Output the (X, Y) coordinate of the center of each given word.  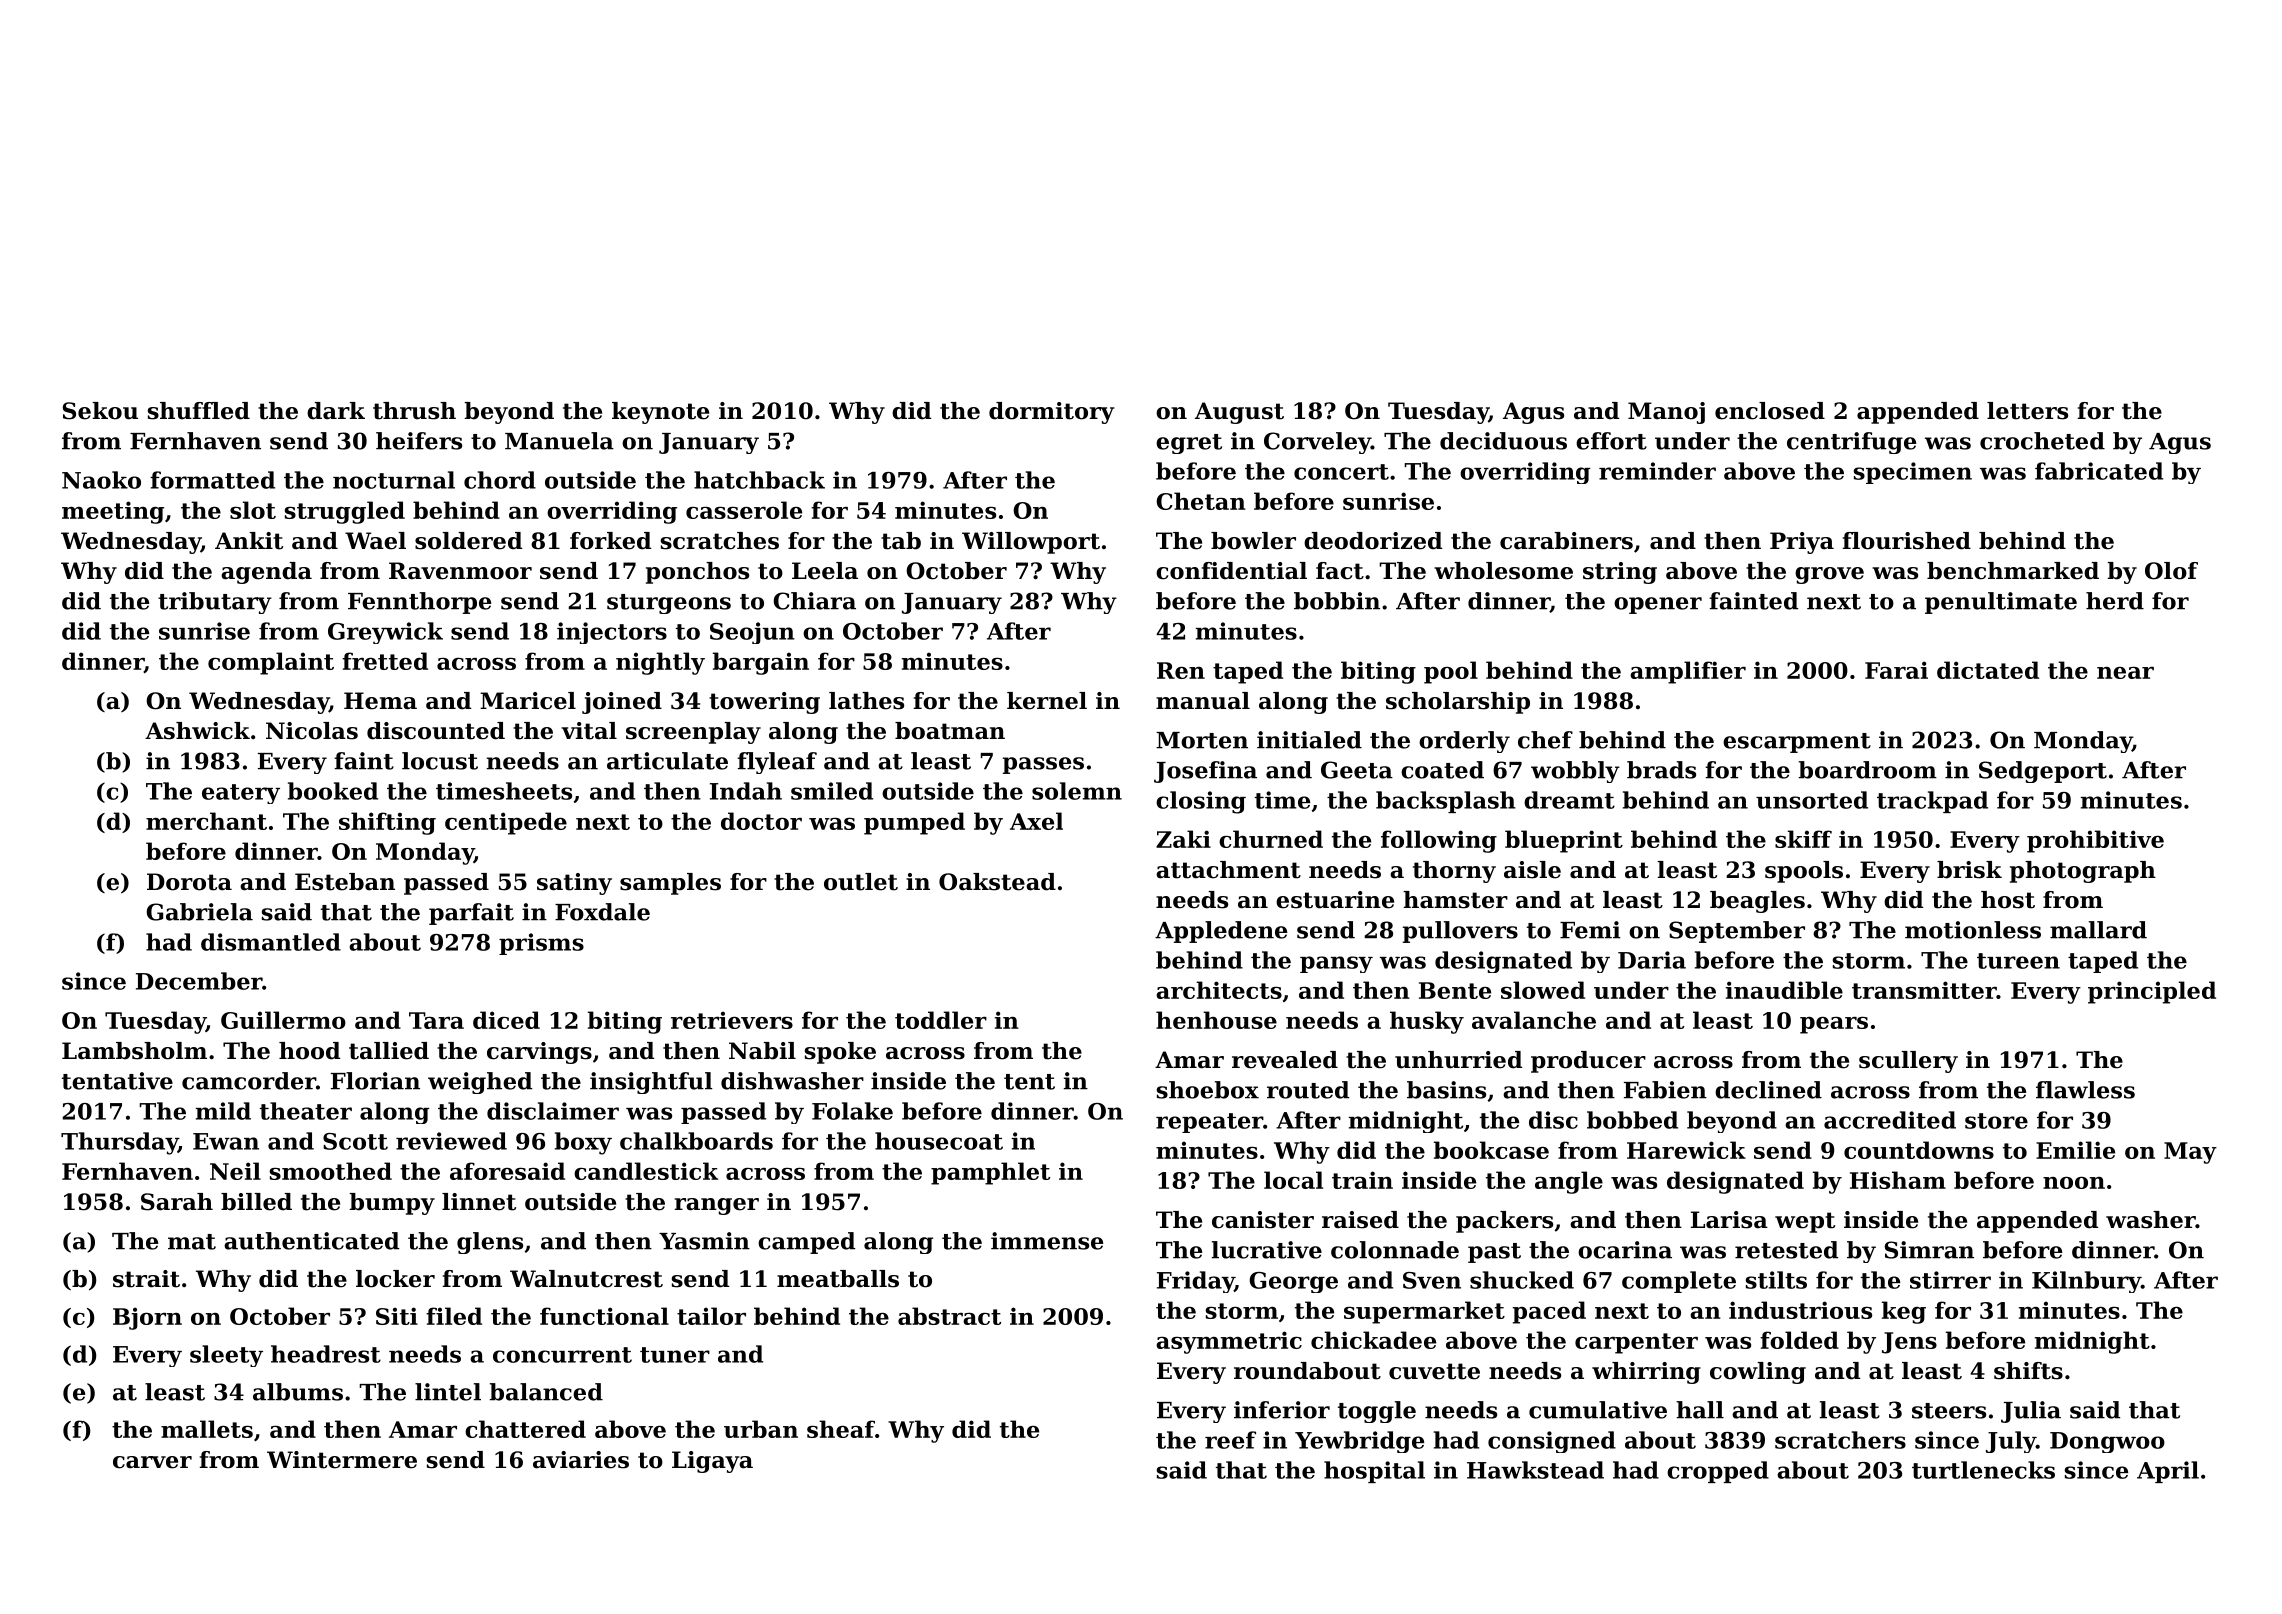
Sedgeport (2043, 772)
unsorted (1812, 800)
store (1996, 1121)
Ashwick (197, 731)
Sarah (177, 1202)
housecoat (939, 1141)
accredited (1890, 1120)
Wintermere (342, 1460)
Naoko (101, 480)
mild (223, 1111)
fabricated (2099, 471)
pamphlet (990, 1173)
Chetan (1201, 501)
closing (1201, 802)
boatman (950, 731)
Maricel (528, 701)
